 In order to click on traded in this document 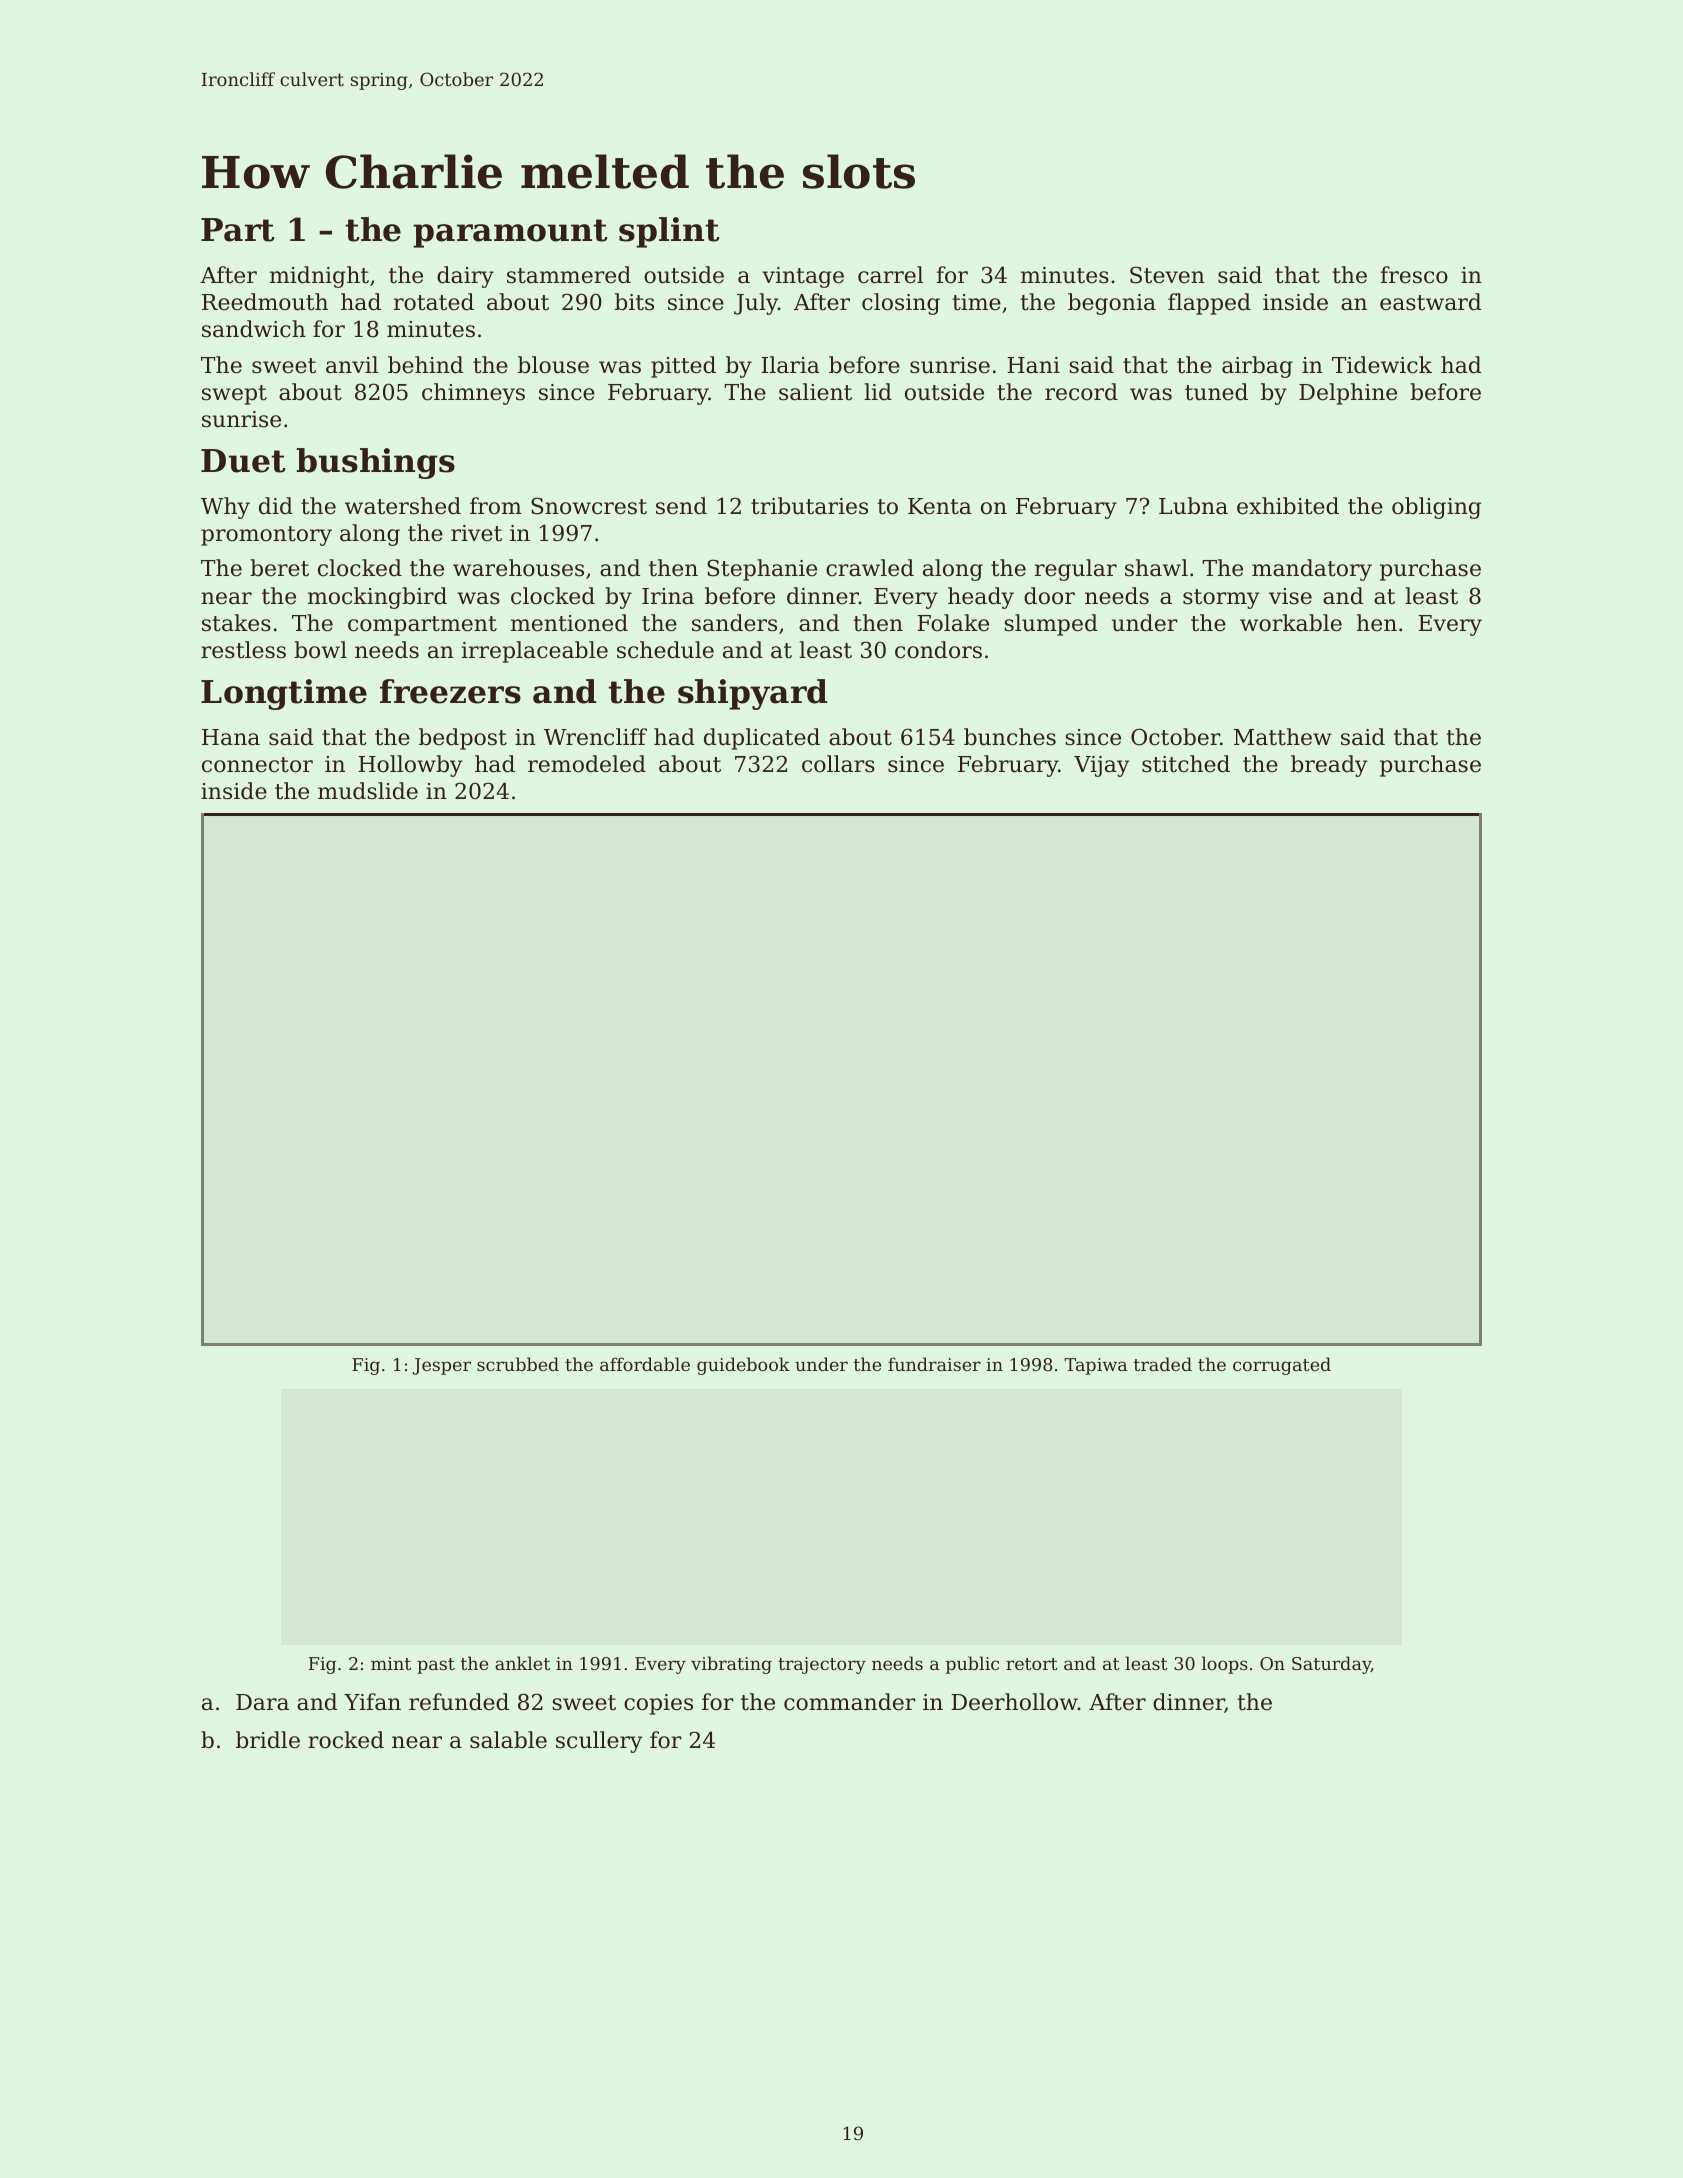, I will do `click(1163, 1364)`.
